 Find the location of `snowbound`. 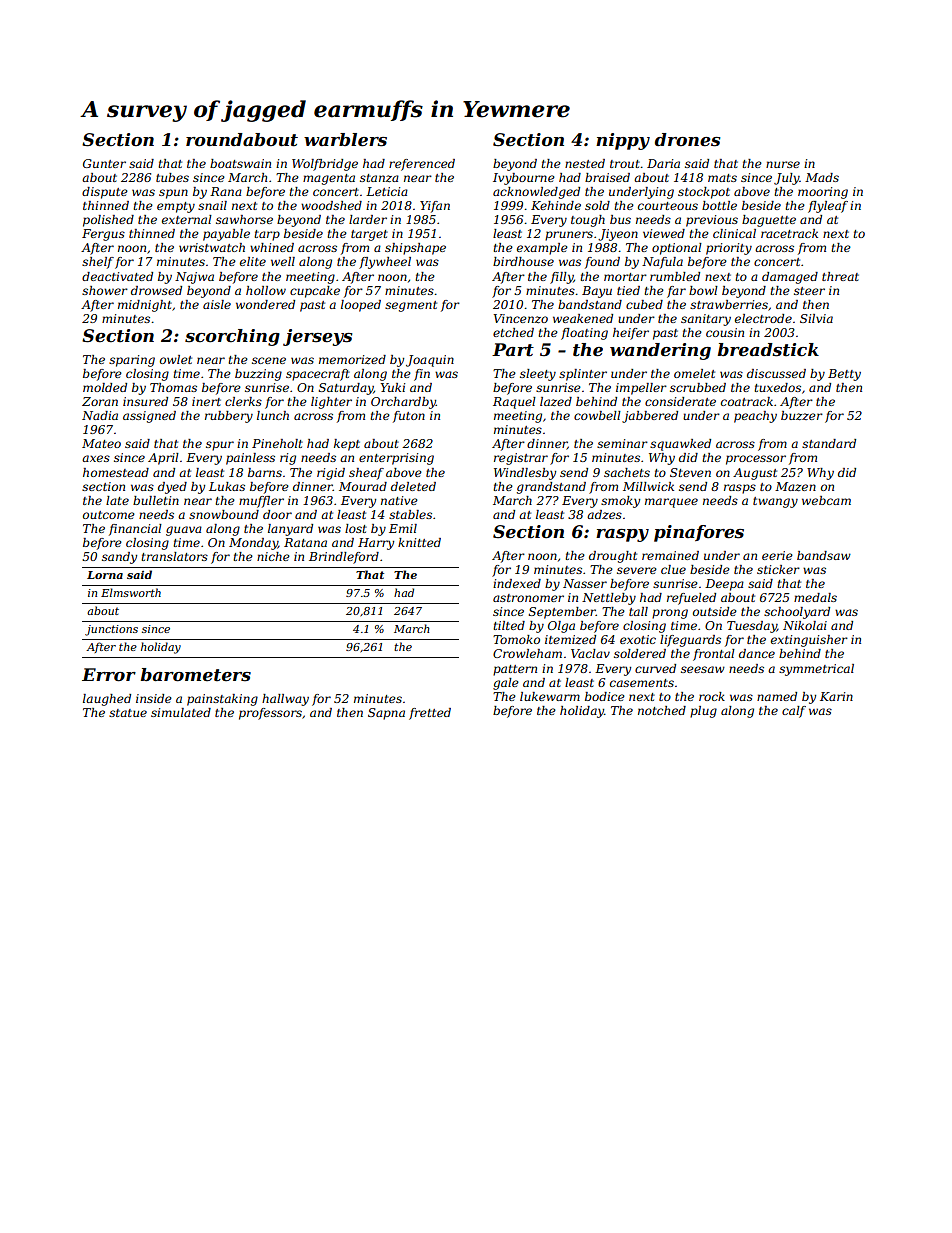

snowbound is located at coordinates (224, 514).
